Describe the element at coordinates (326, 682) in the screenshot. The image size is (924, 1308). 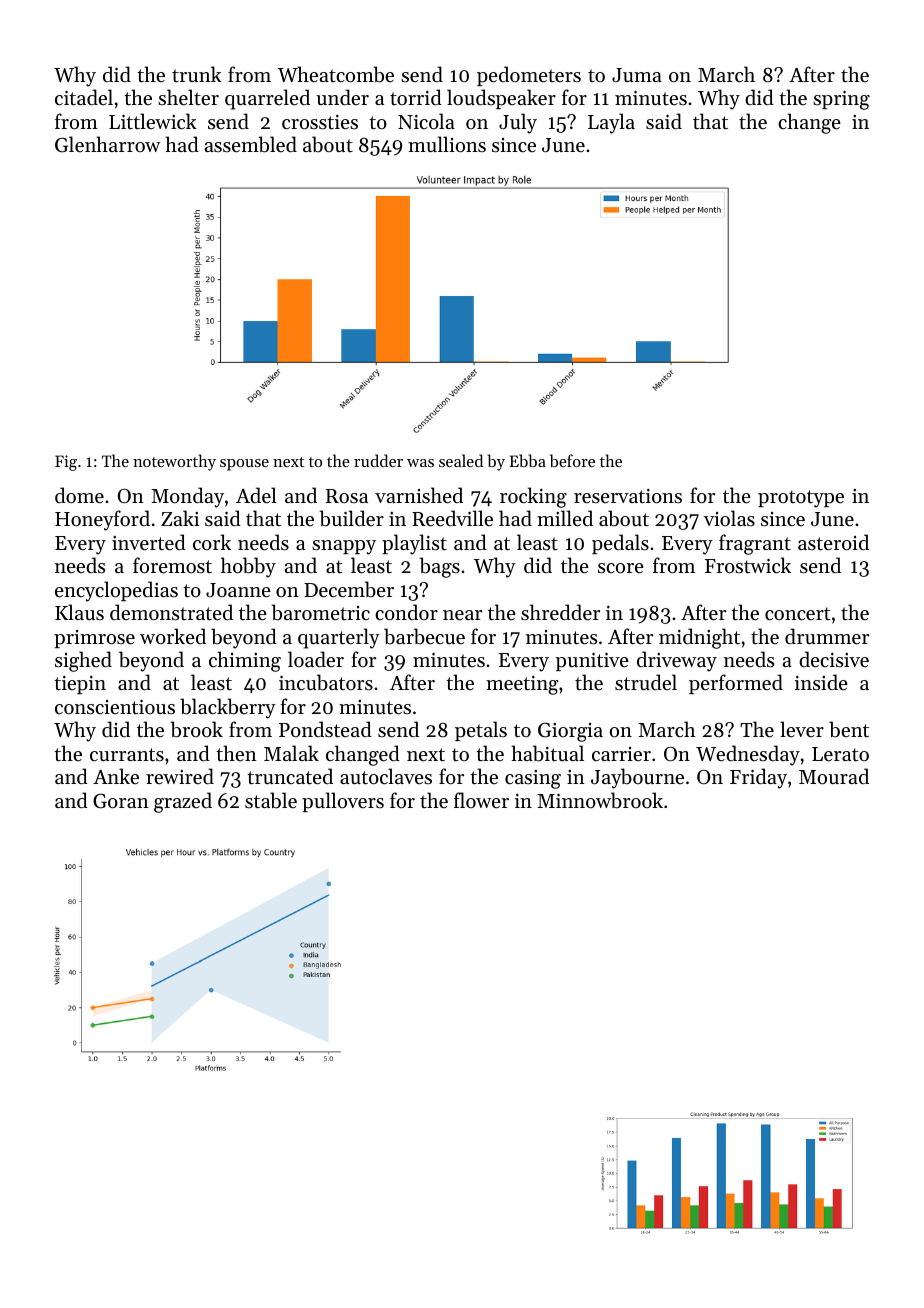
I see `incubators` at that location.
